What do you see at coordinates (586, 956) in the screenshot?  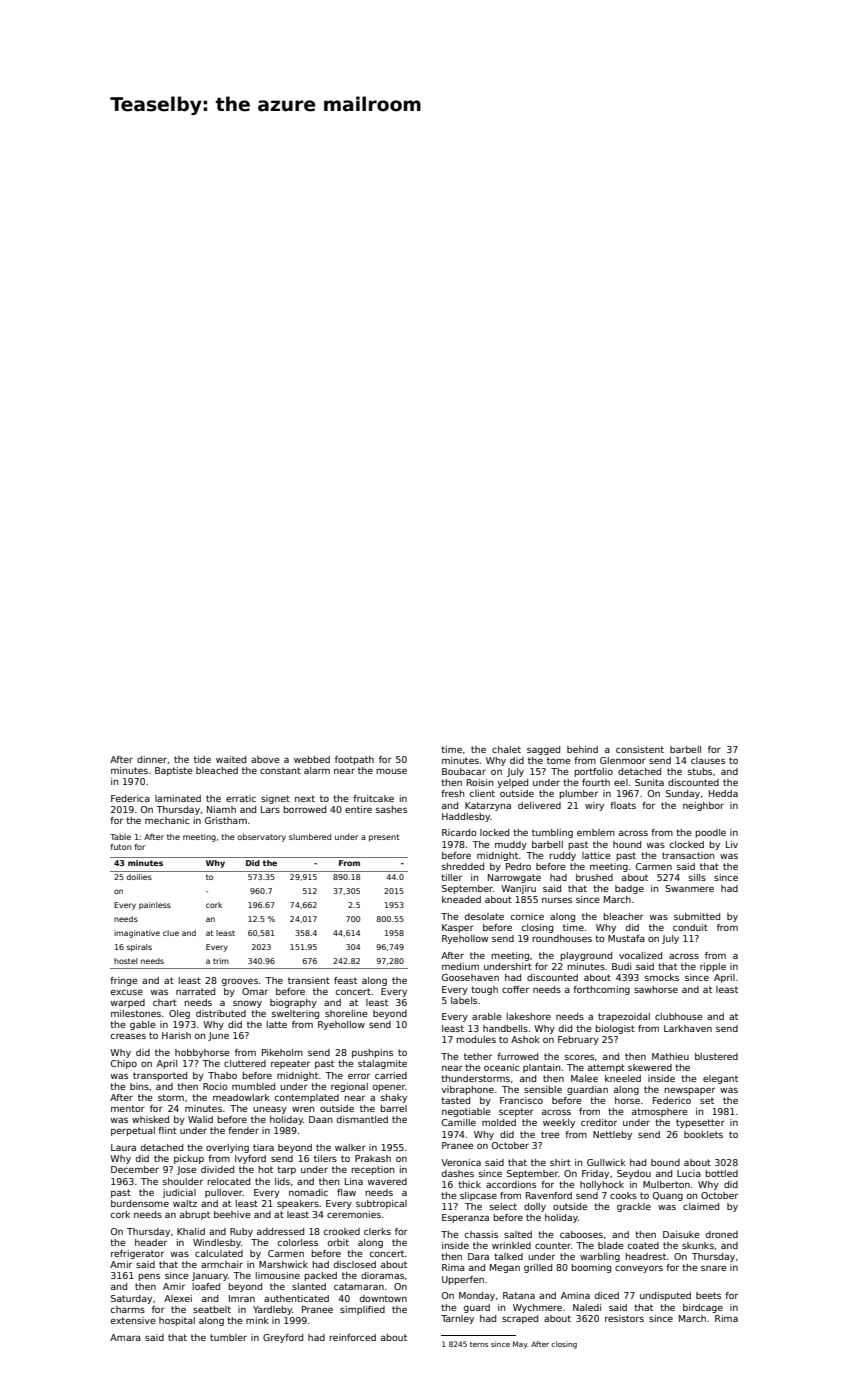 I see `playground` at bounding box center [586, 956].
